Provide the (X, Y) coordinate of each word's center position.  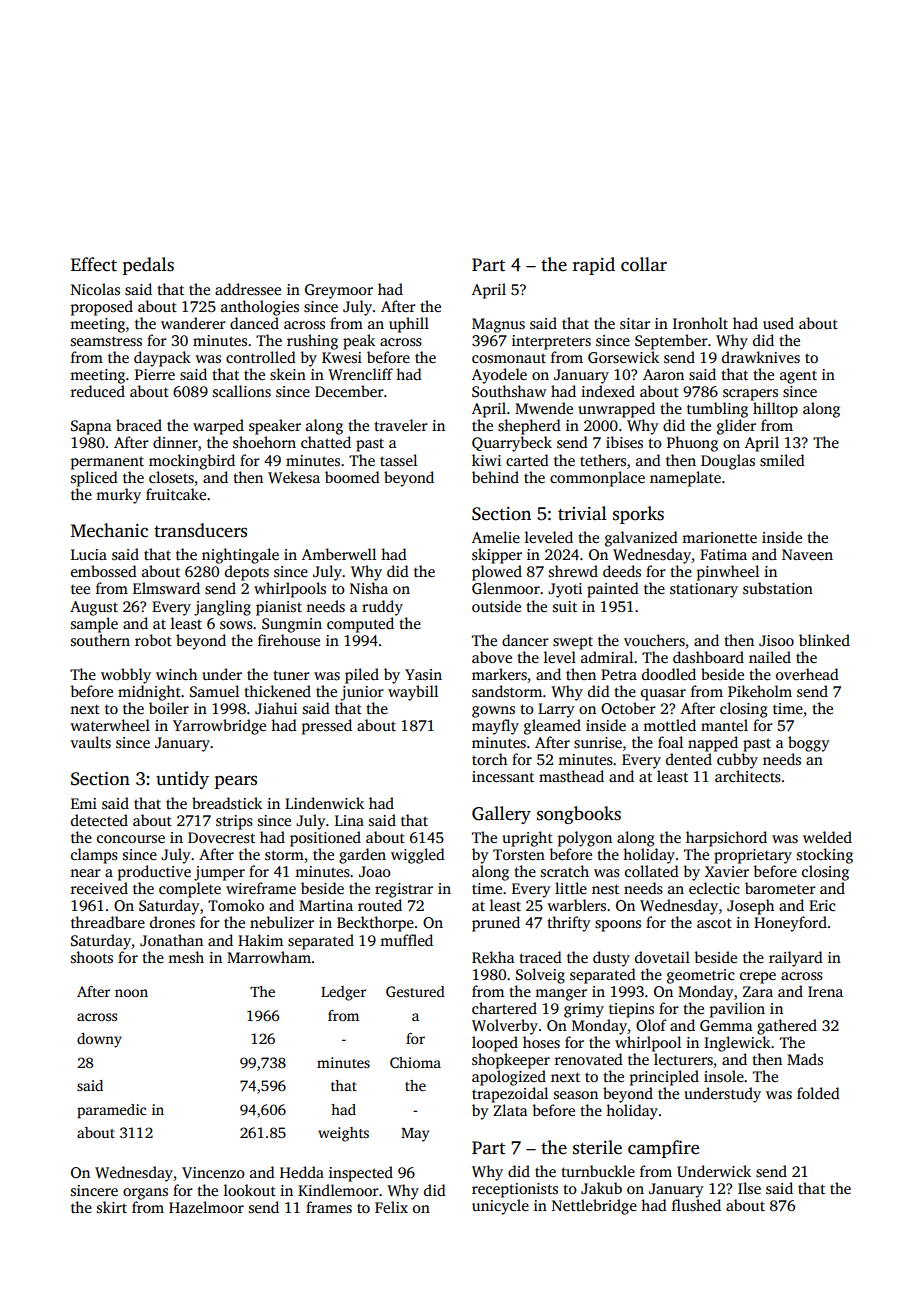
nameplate (685, 479)
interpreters (551, 342)
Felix (391, 1207)
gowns (493, 712)
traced (540, 957)
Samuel (214, 691)
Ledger (343, 993)
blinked (824, 640)
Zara (758, 991)
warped (218, 427)
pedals (148, 266)
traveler (401, 425)
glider (736, 427)
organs (145, 1194)
